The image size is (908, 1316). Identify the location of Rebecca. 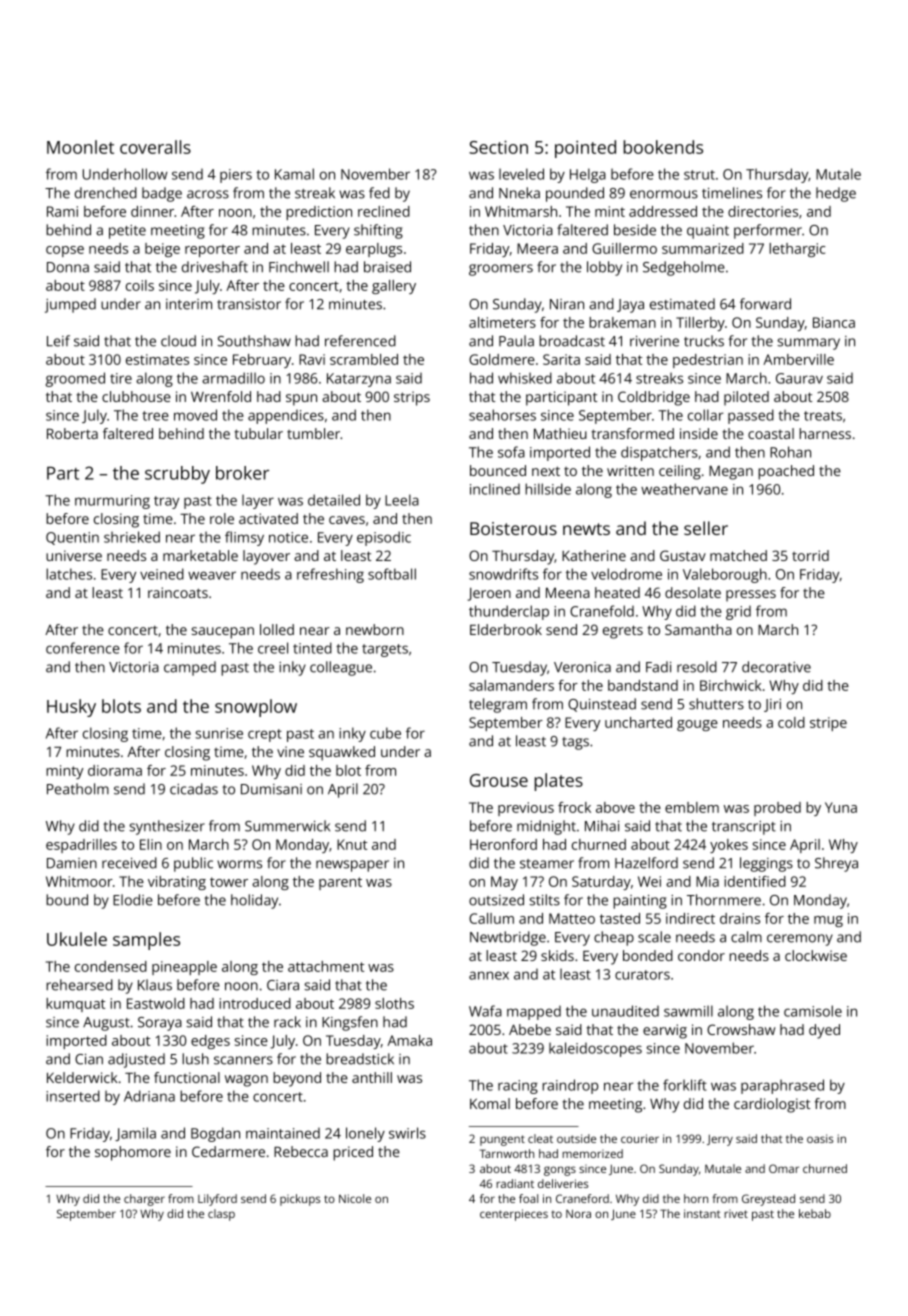
(301, 1151).
